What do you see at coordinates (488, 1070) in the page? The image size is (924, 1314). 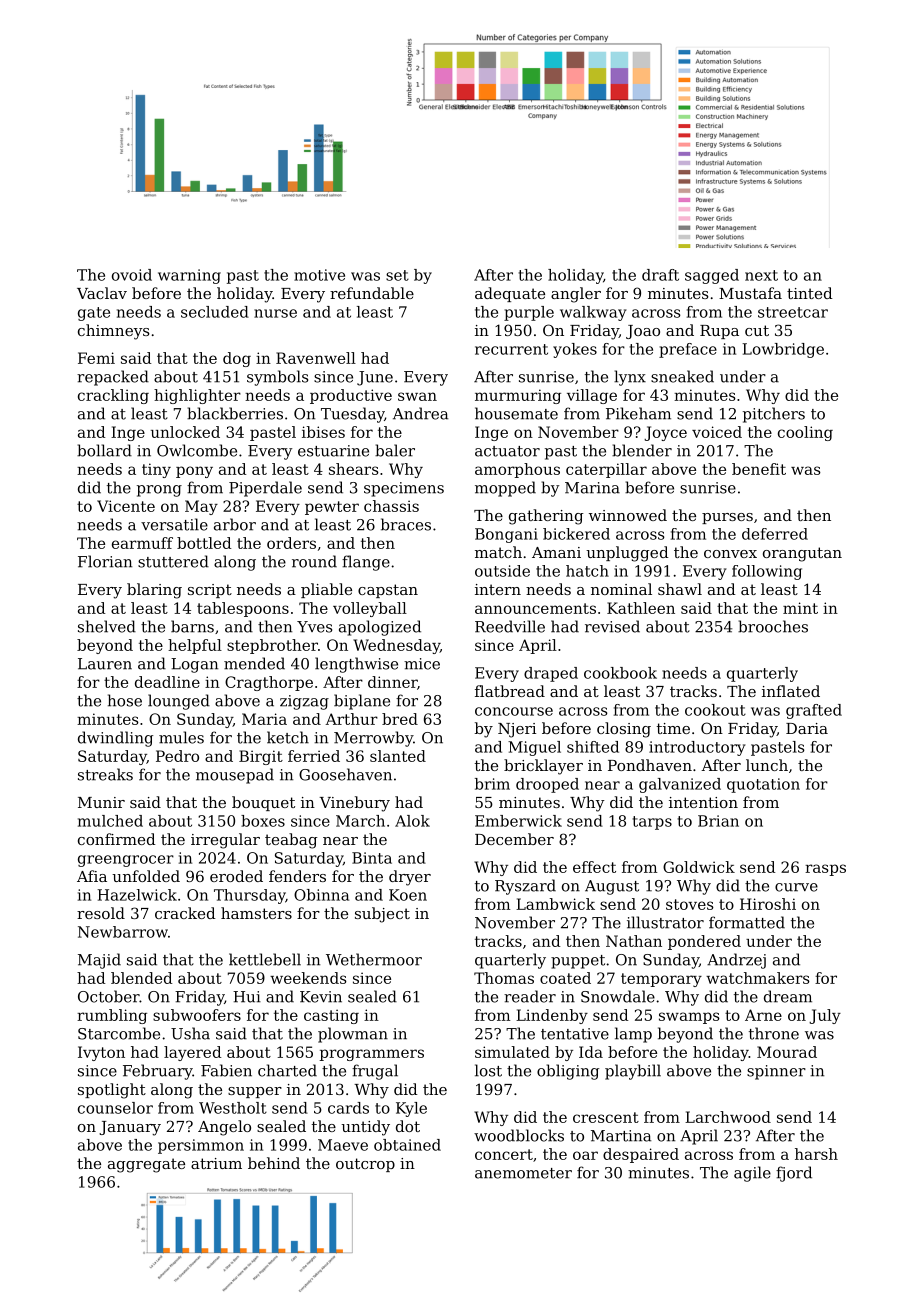 I see `lost` at bounding box center [488, 1070].
